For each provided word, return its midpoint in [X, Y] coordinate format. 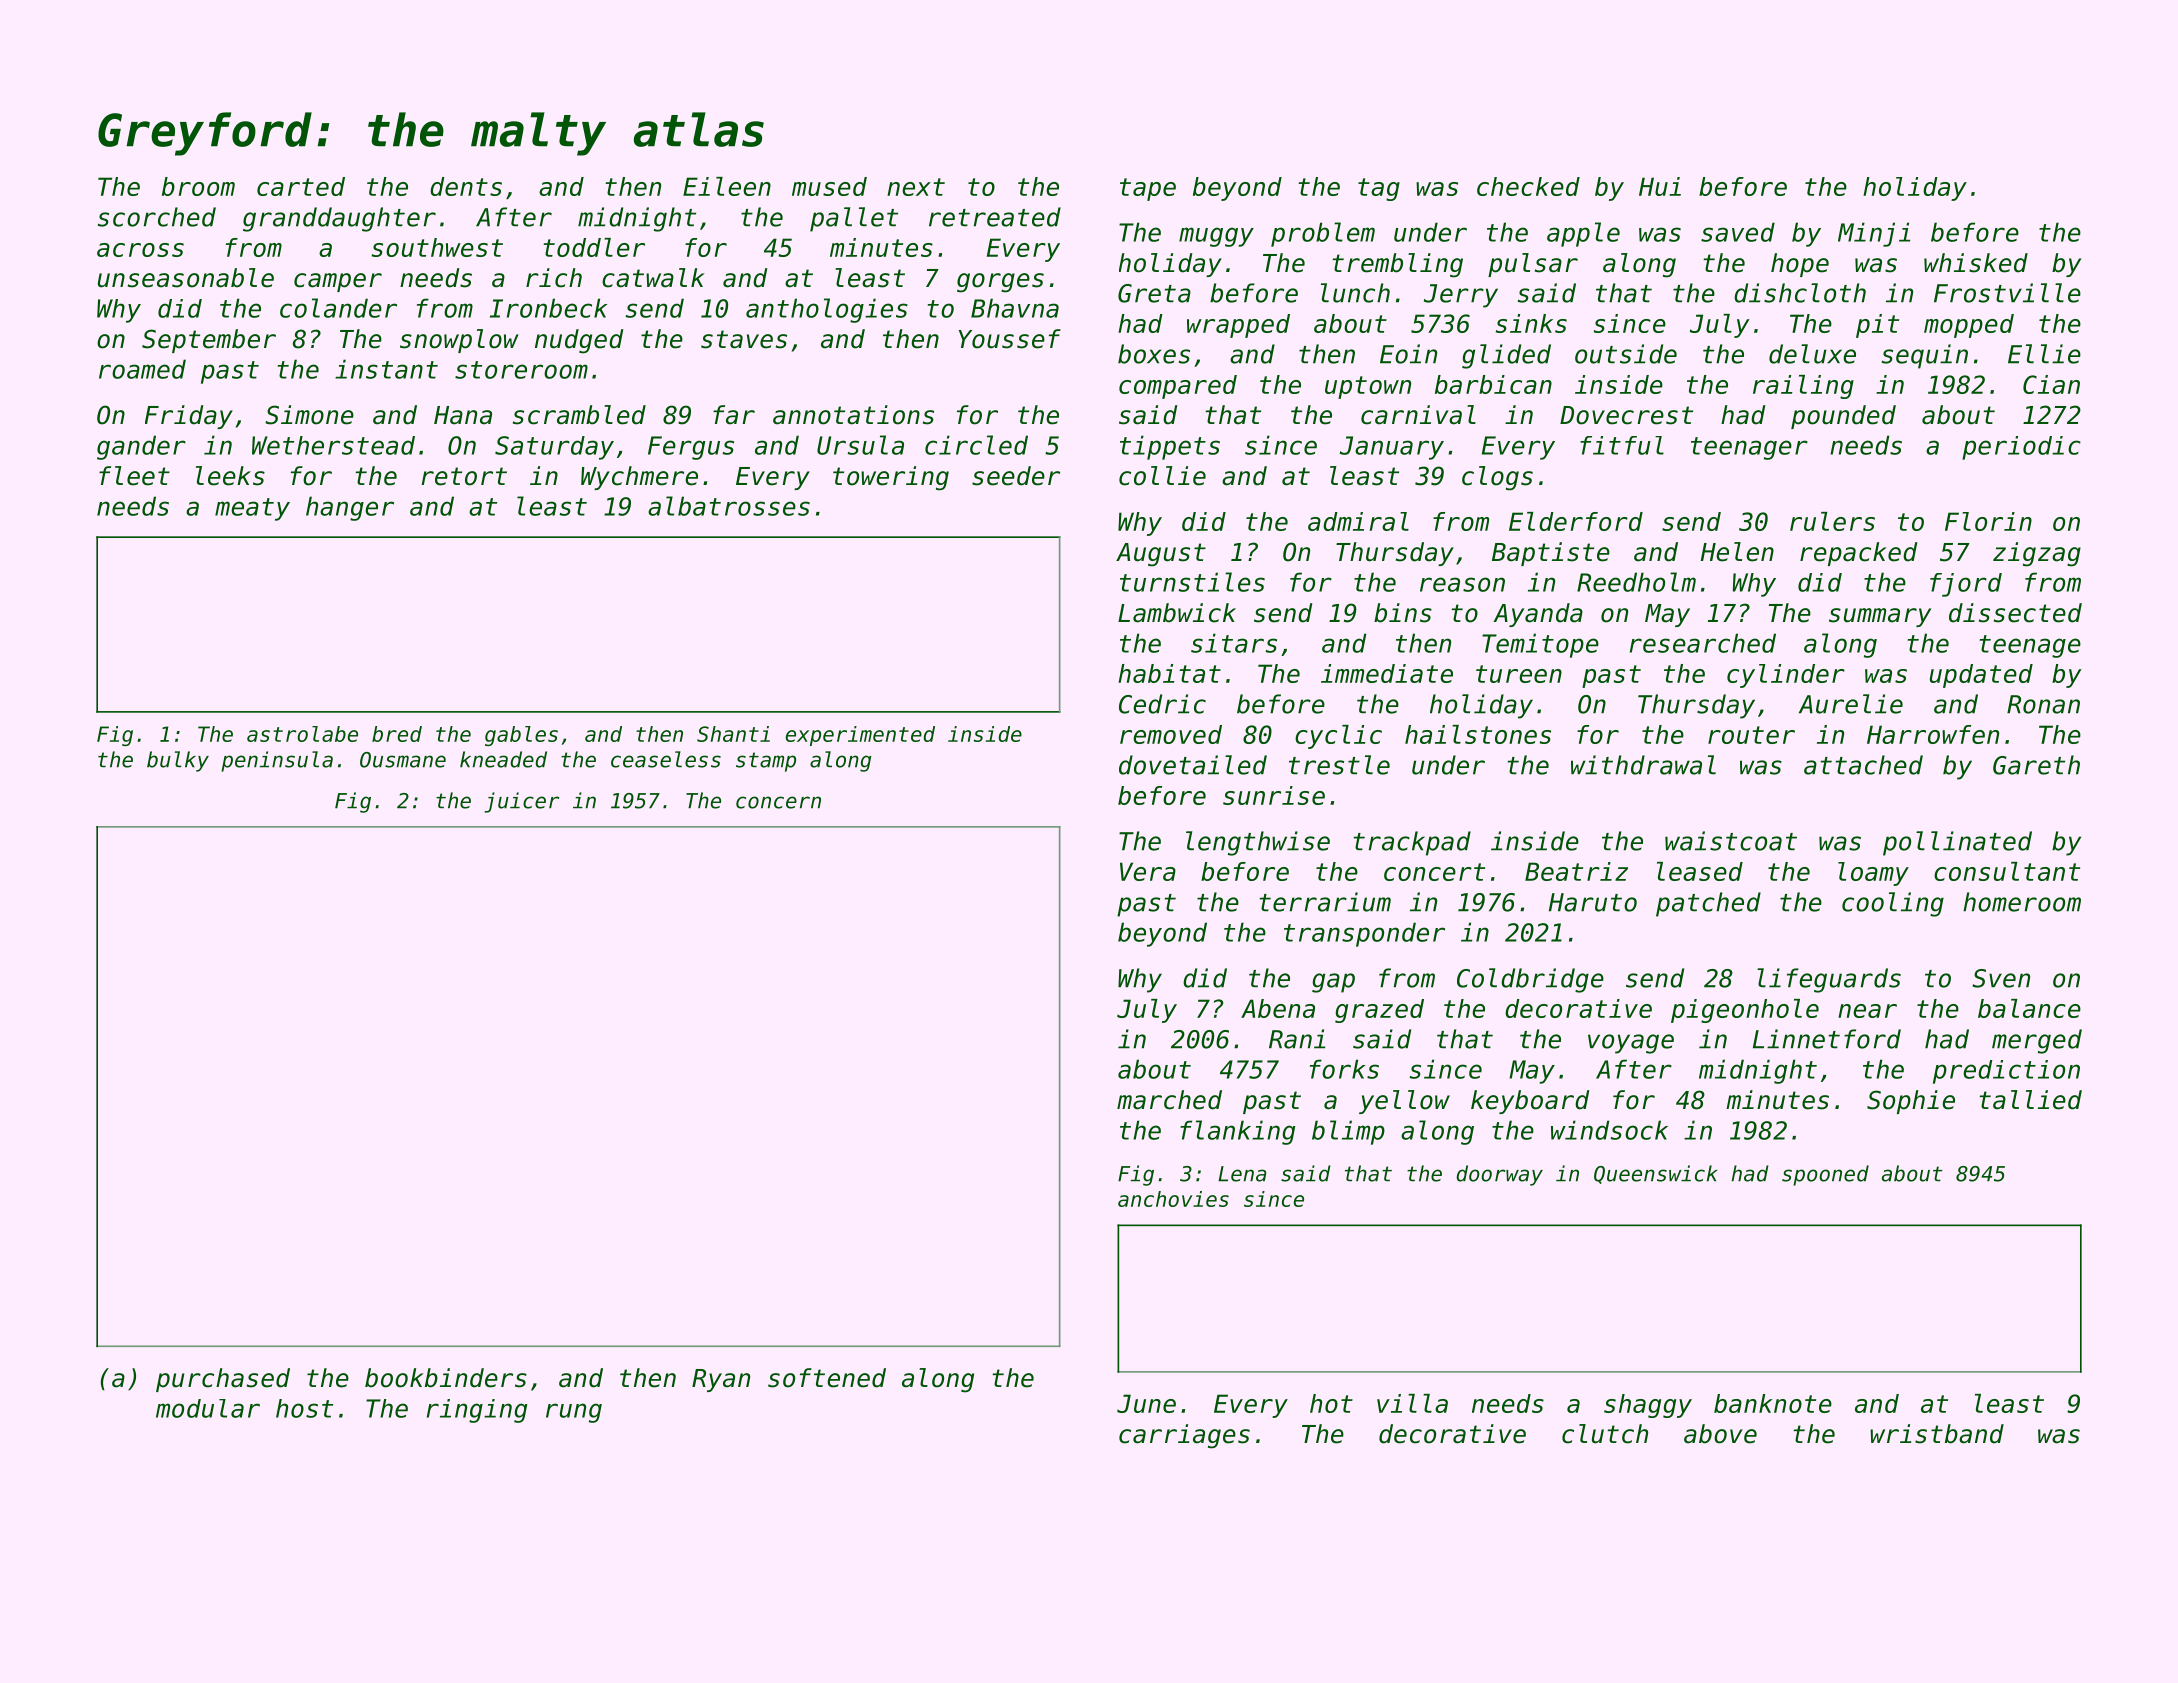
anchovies [1173, 1199]
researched [1703, 643]
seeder [1016, 476]
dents [466, 186]
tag [1379, 189]
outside [1626, 354]
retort [464, 476]
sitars [1234, 643]
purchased [223, 1380]
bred [397, 734]
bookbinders [446, 1378]
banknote [1773, 1403]
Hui [1660, 186]
